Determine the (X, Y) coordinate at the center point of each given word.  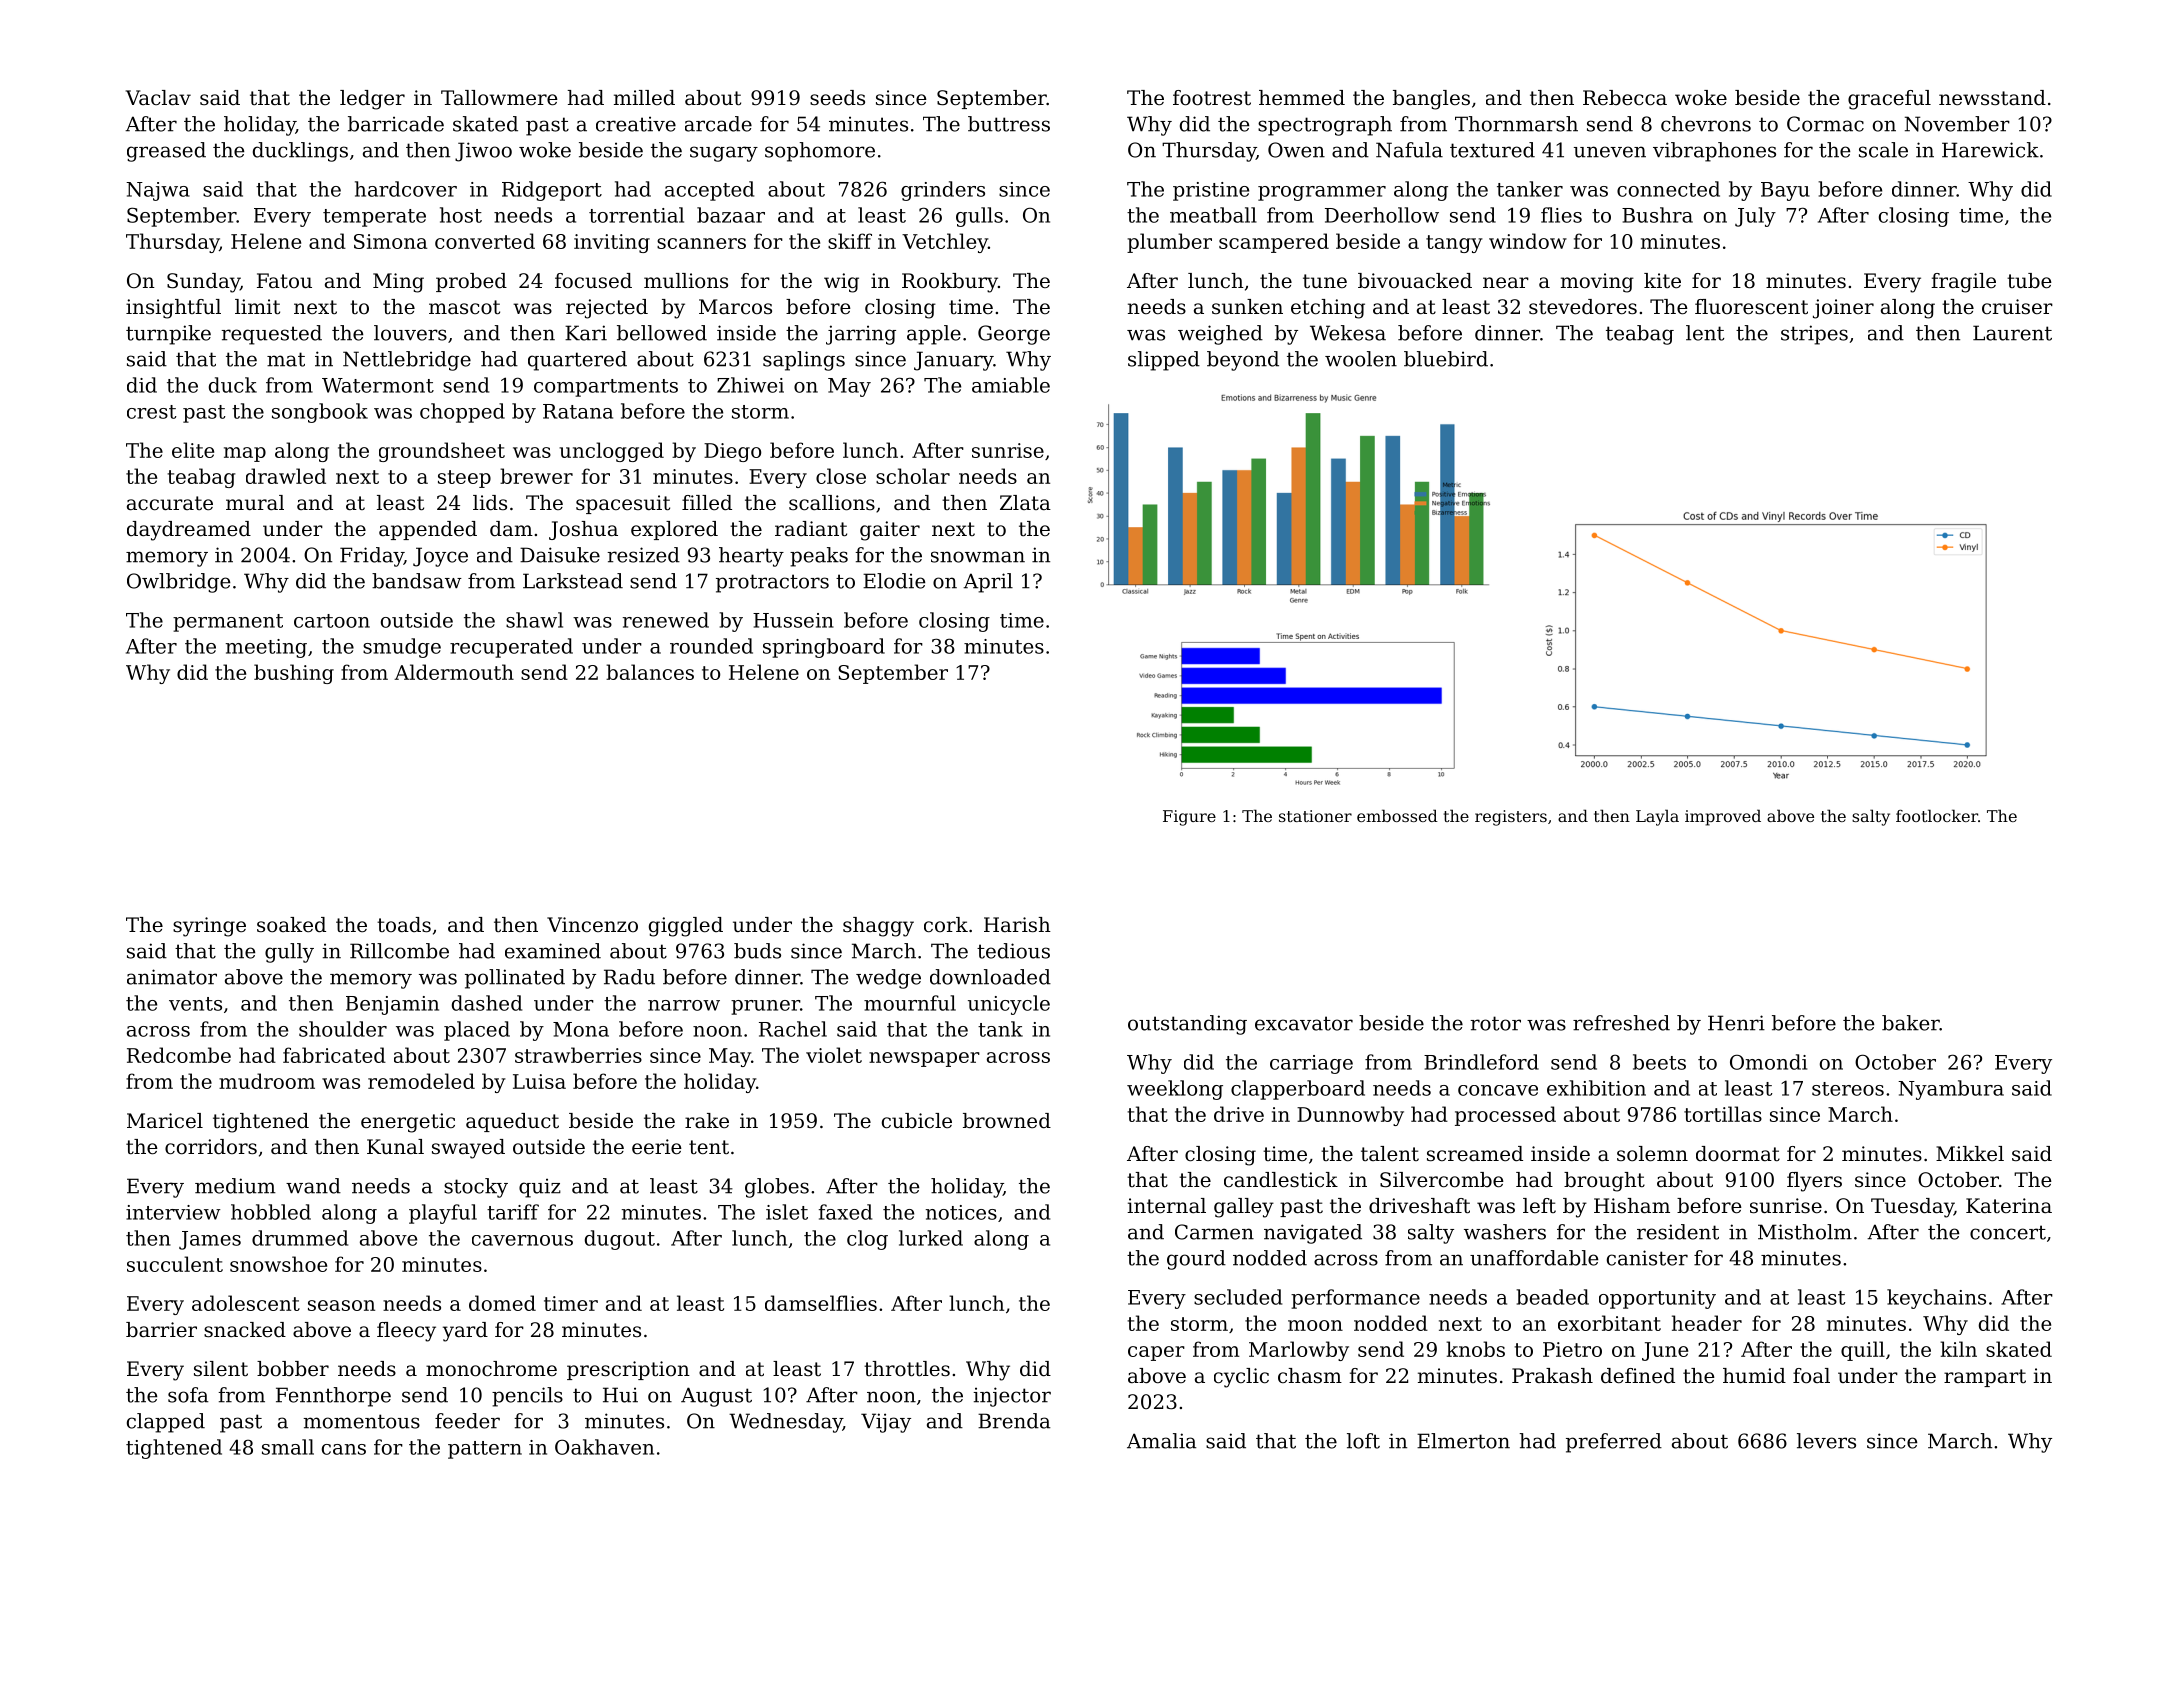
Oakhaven (604, 1447)
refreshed (1621, 1023)
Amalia (1162, 1441)
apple (934, 335)
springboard (824, 648)
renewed (666, 620)
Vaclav (158, 98)
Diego (732, 452)
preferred (1614, 1443)
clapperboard (1298, 1090)
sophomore (820, 152)
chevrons (1706, 124)
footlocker (1937, 815)
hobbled (271, 1212)
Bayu (1785, 191)
